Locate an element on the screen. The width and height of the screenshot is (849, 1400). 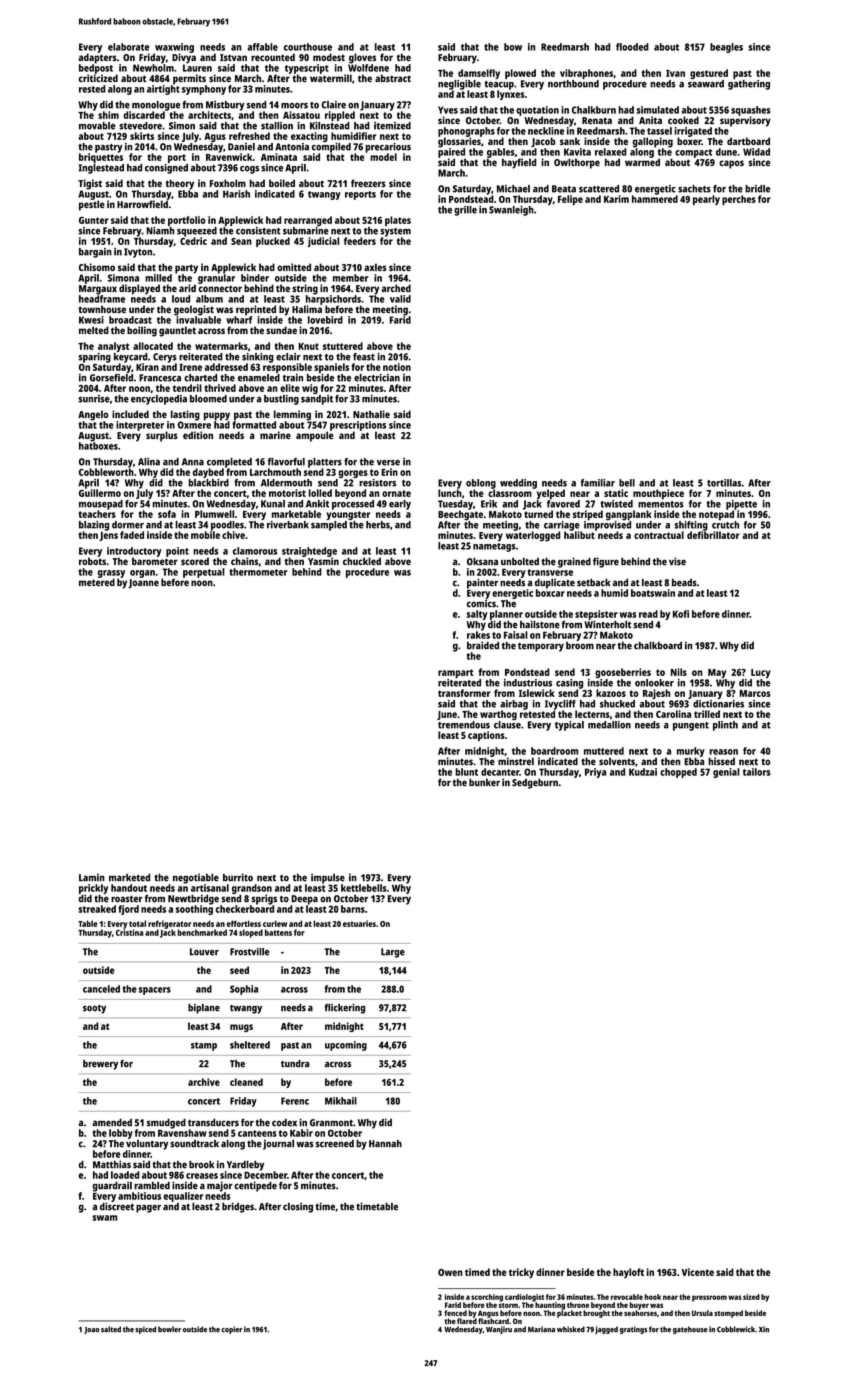
fenced is located at coordinates (455, 1313).
